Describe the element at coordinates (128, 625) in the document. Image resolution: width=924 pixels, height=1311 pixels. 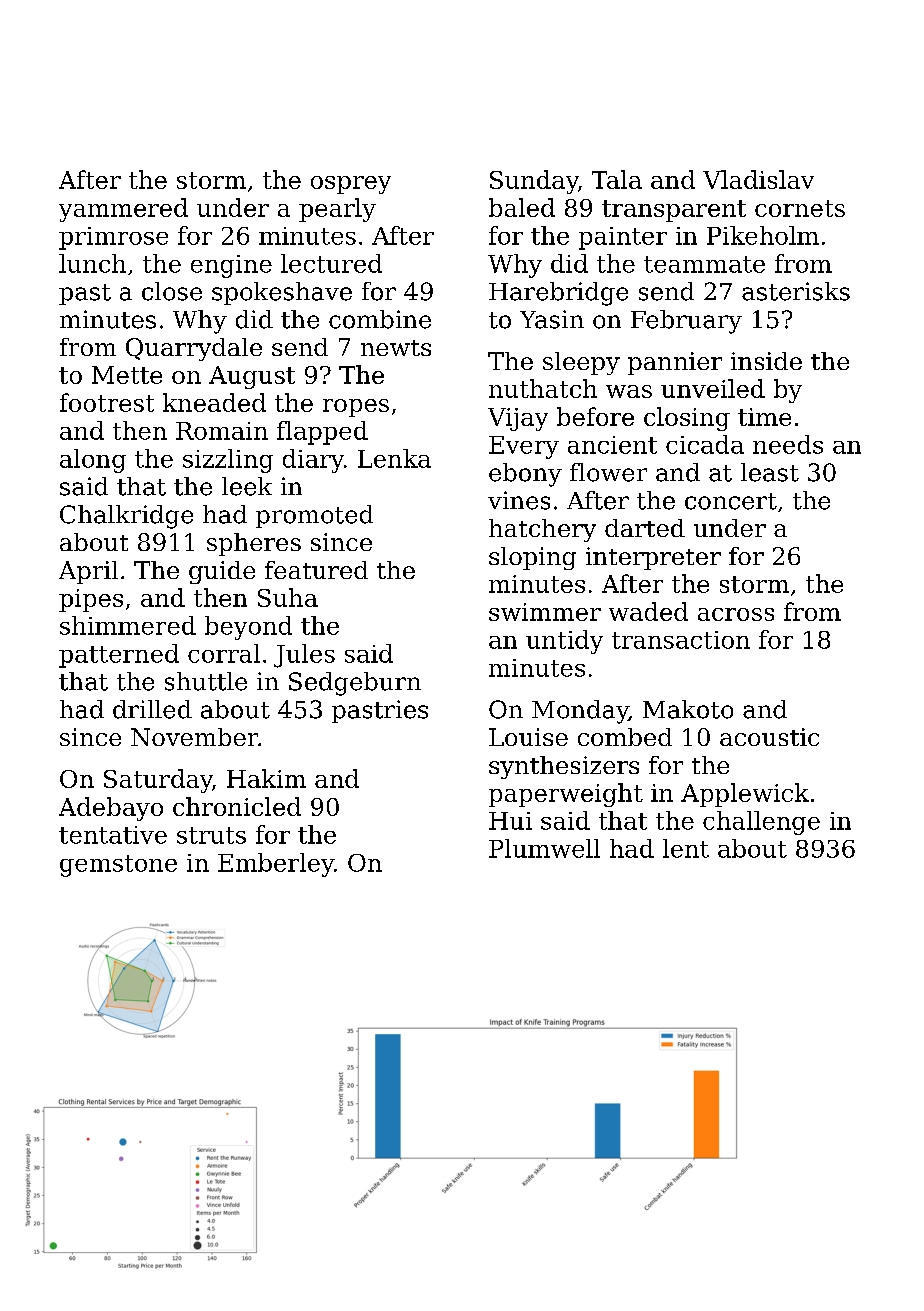
I see `shimmered` at that location.
